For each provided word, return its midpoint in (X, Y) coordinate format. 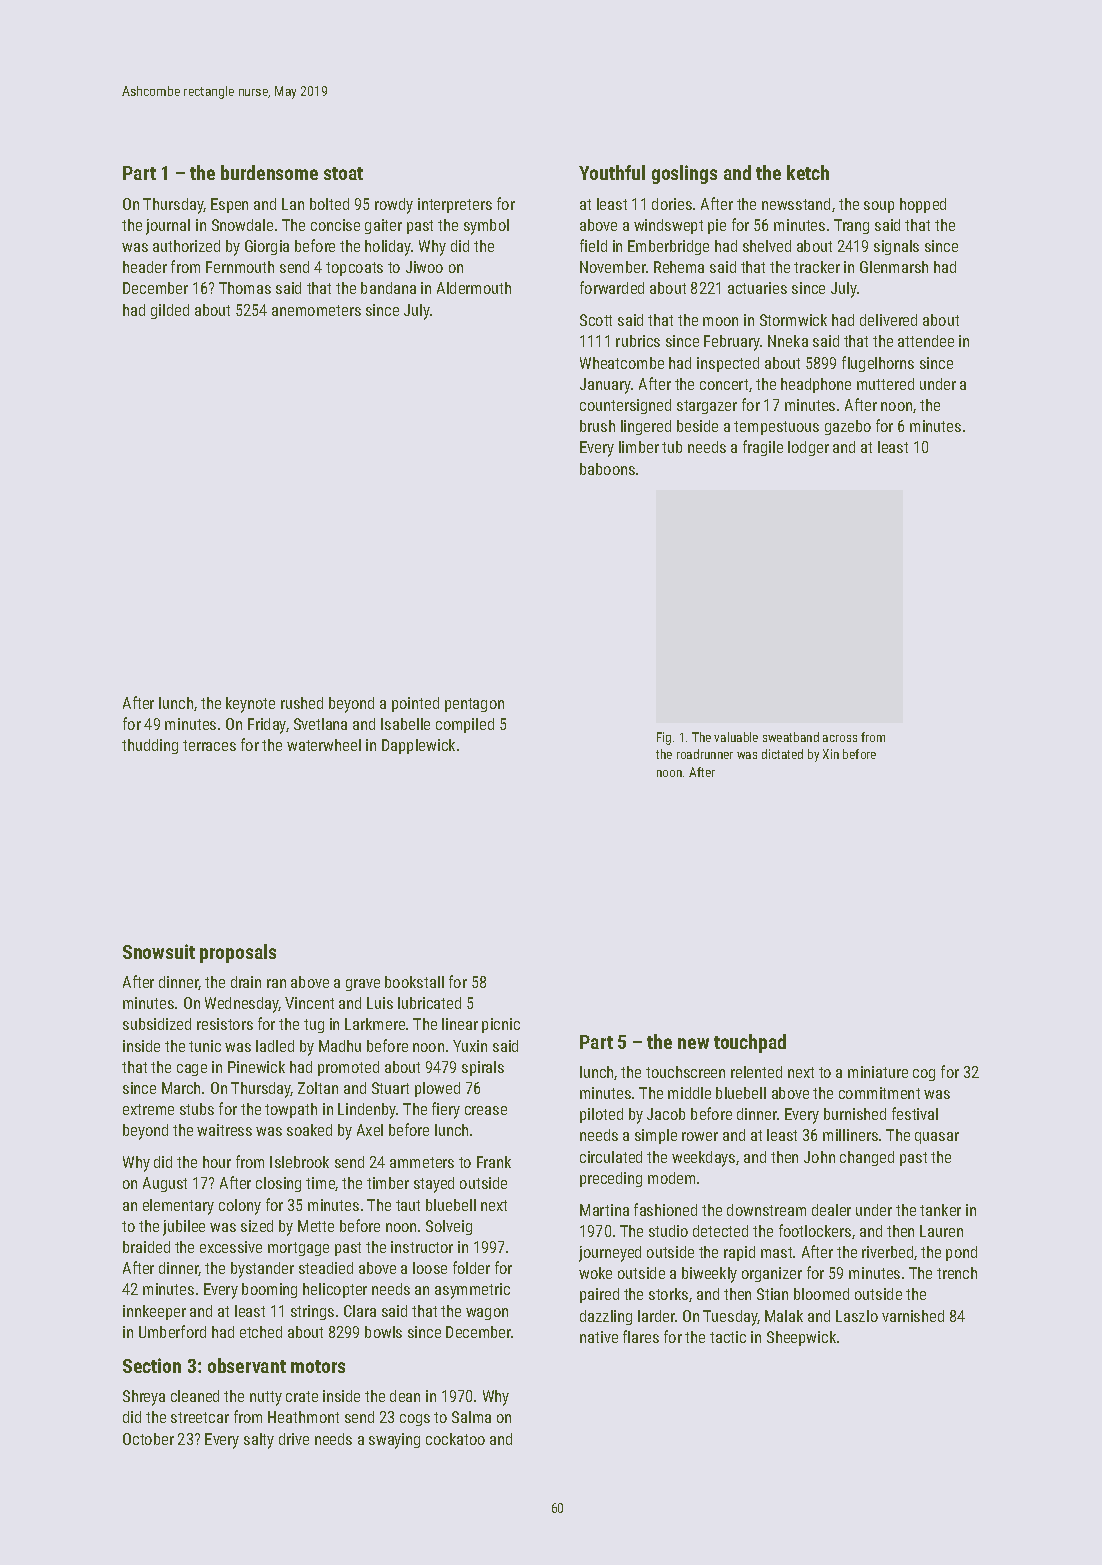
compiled (465, 725)
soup (879, 207)
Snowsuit (159, 951)
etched (261, 1332)
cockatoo (455, 1439)
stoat (343, 173)
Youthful (612, 172)
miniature (878, 1072)
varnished (913, 1316)
